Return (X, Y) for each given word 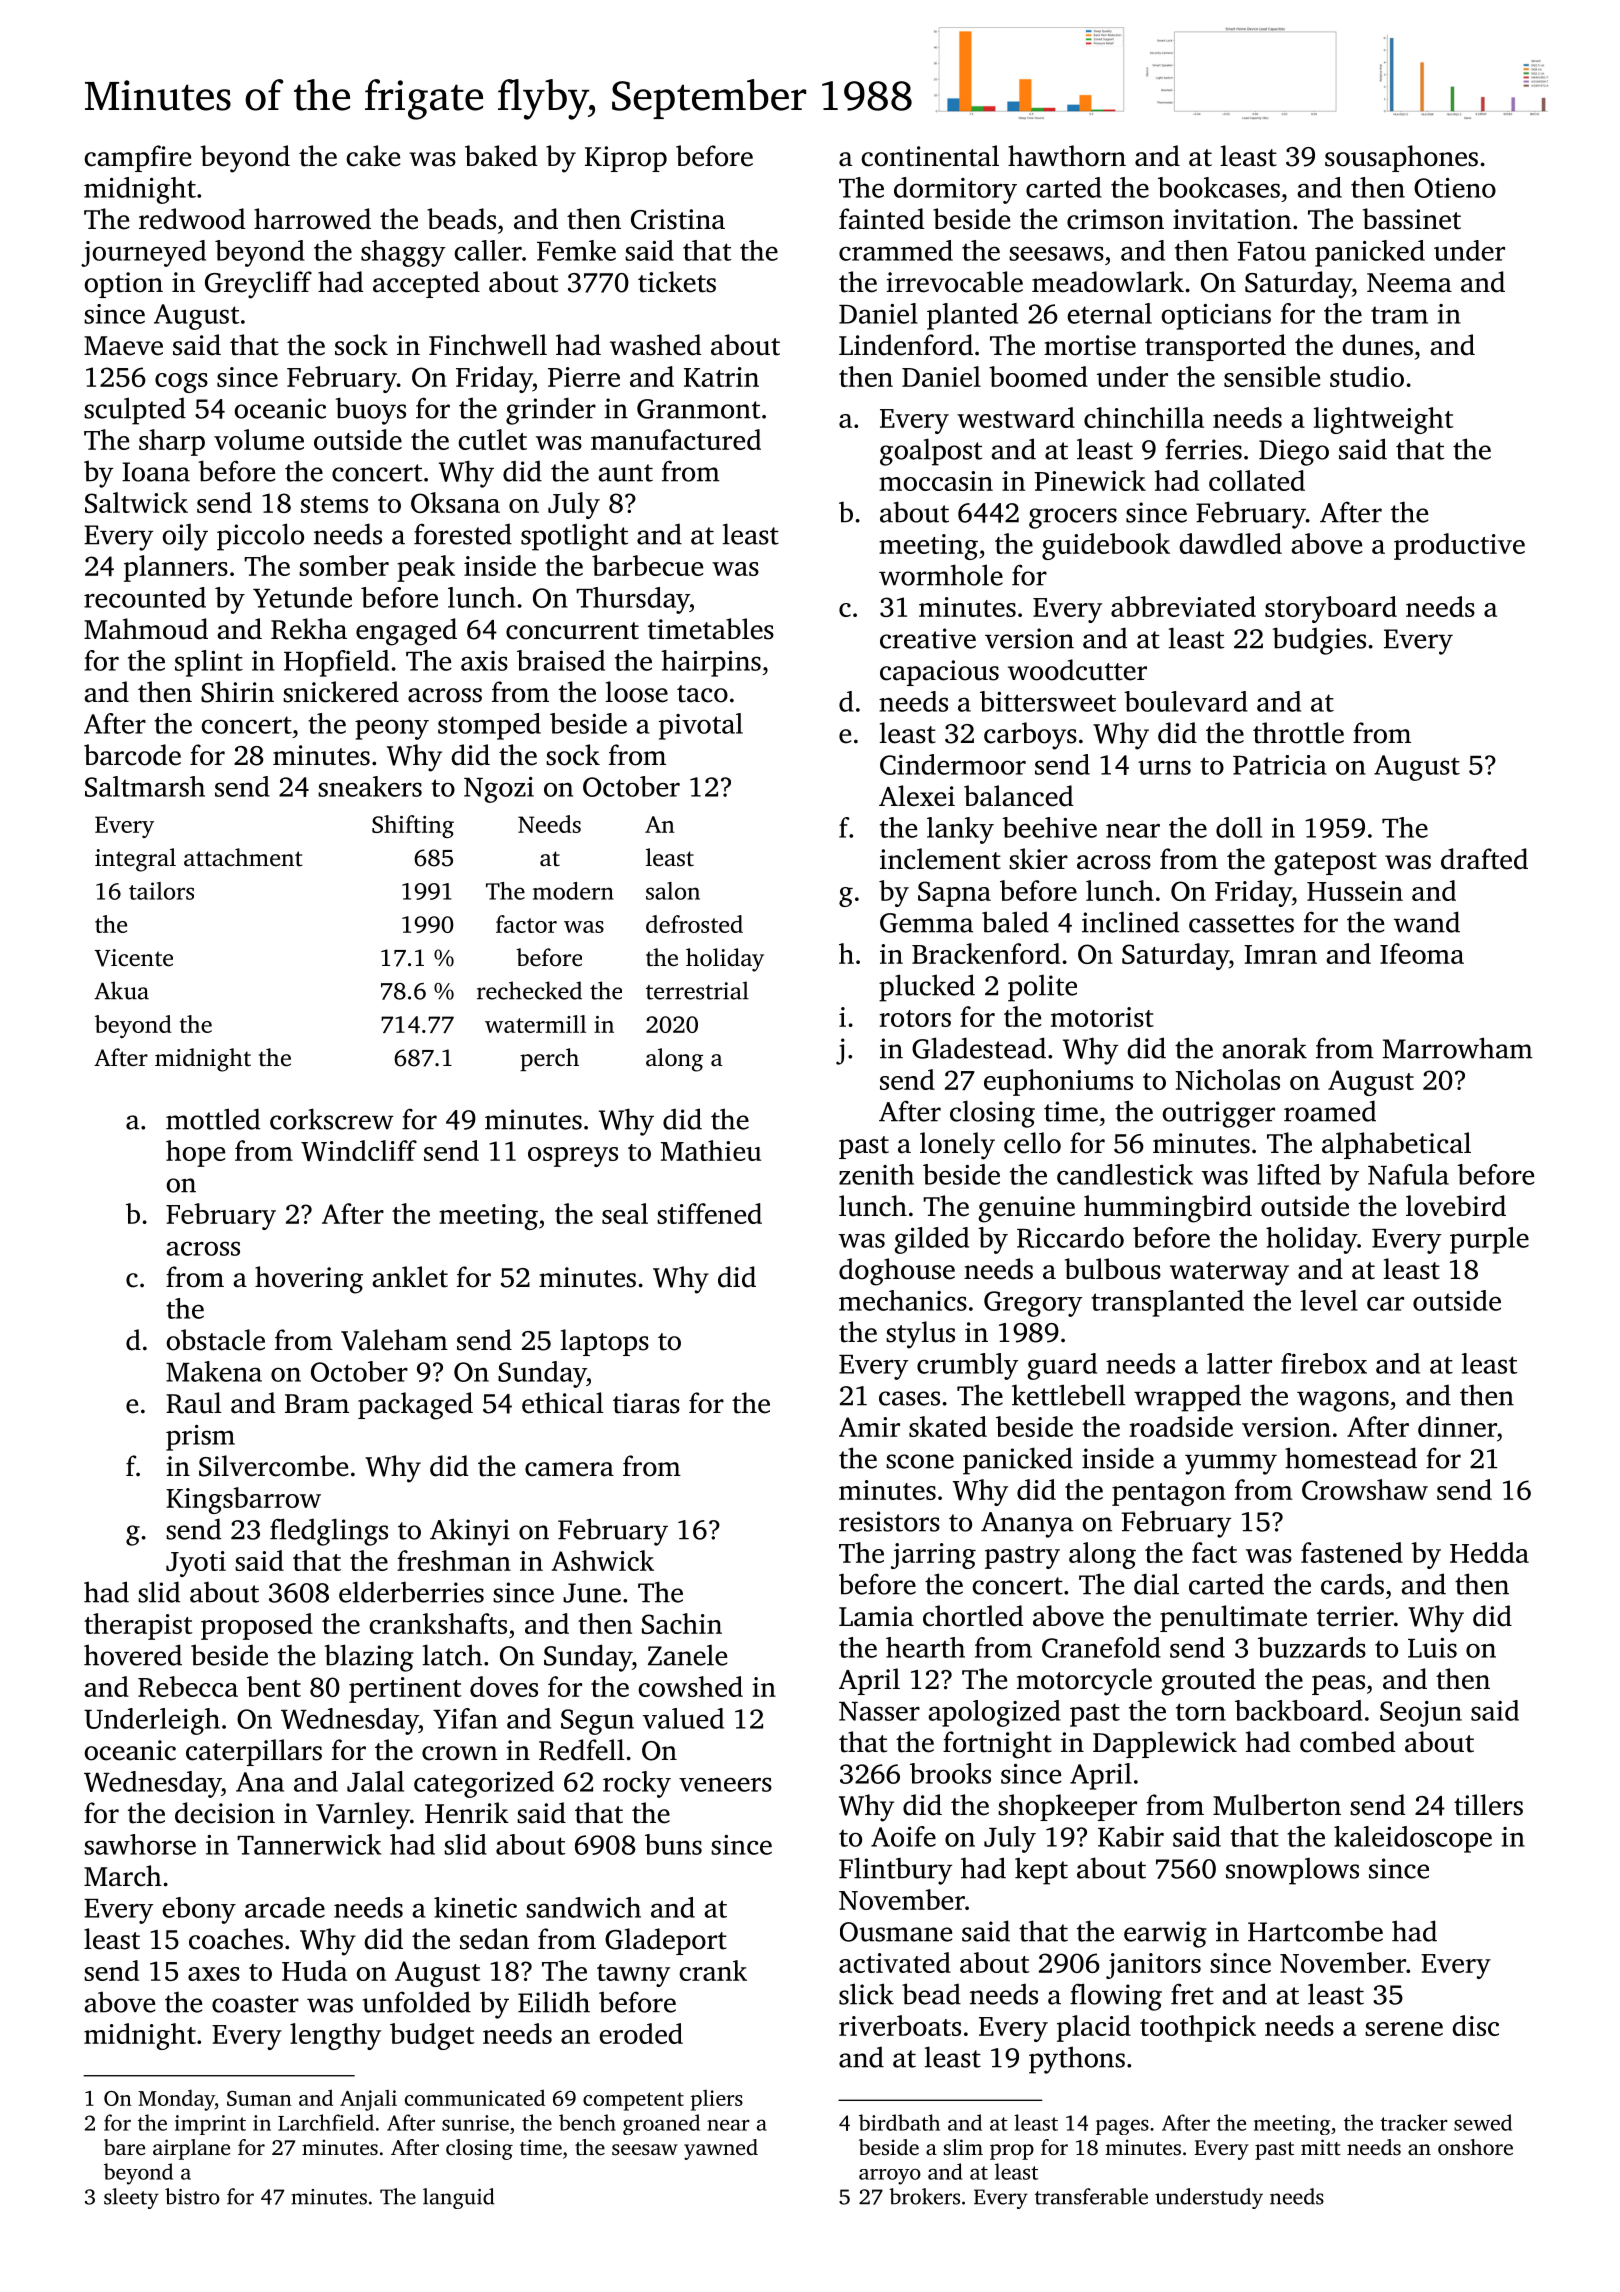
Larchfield (326, 2122)
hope (195, 1153)
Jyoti (196, 1564)
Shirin (237, 692)
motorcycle (1084, 1682)
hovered (133, 1655)
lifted (1289, 1174)
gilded (932, 1240)
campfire (137, 158)
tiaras (646, 1403)
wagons (1343, 1401)
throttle (1298, 733)
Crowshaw (1365, 1489)
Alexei (917, 796)
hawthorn (1067, 156)
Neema (1409, 283)
